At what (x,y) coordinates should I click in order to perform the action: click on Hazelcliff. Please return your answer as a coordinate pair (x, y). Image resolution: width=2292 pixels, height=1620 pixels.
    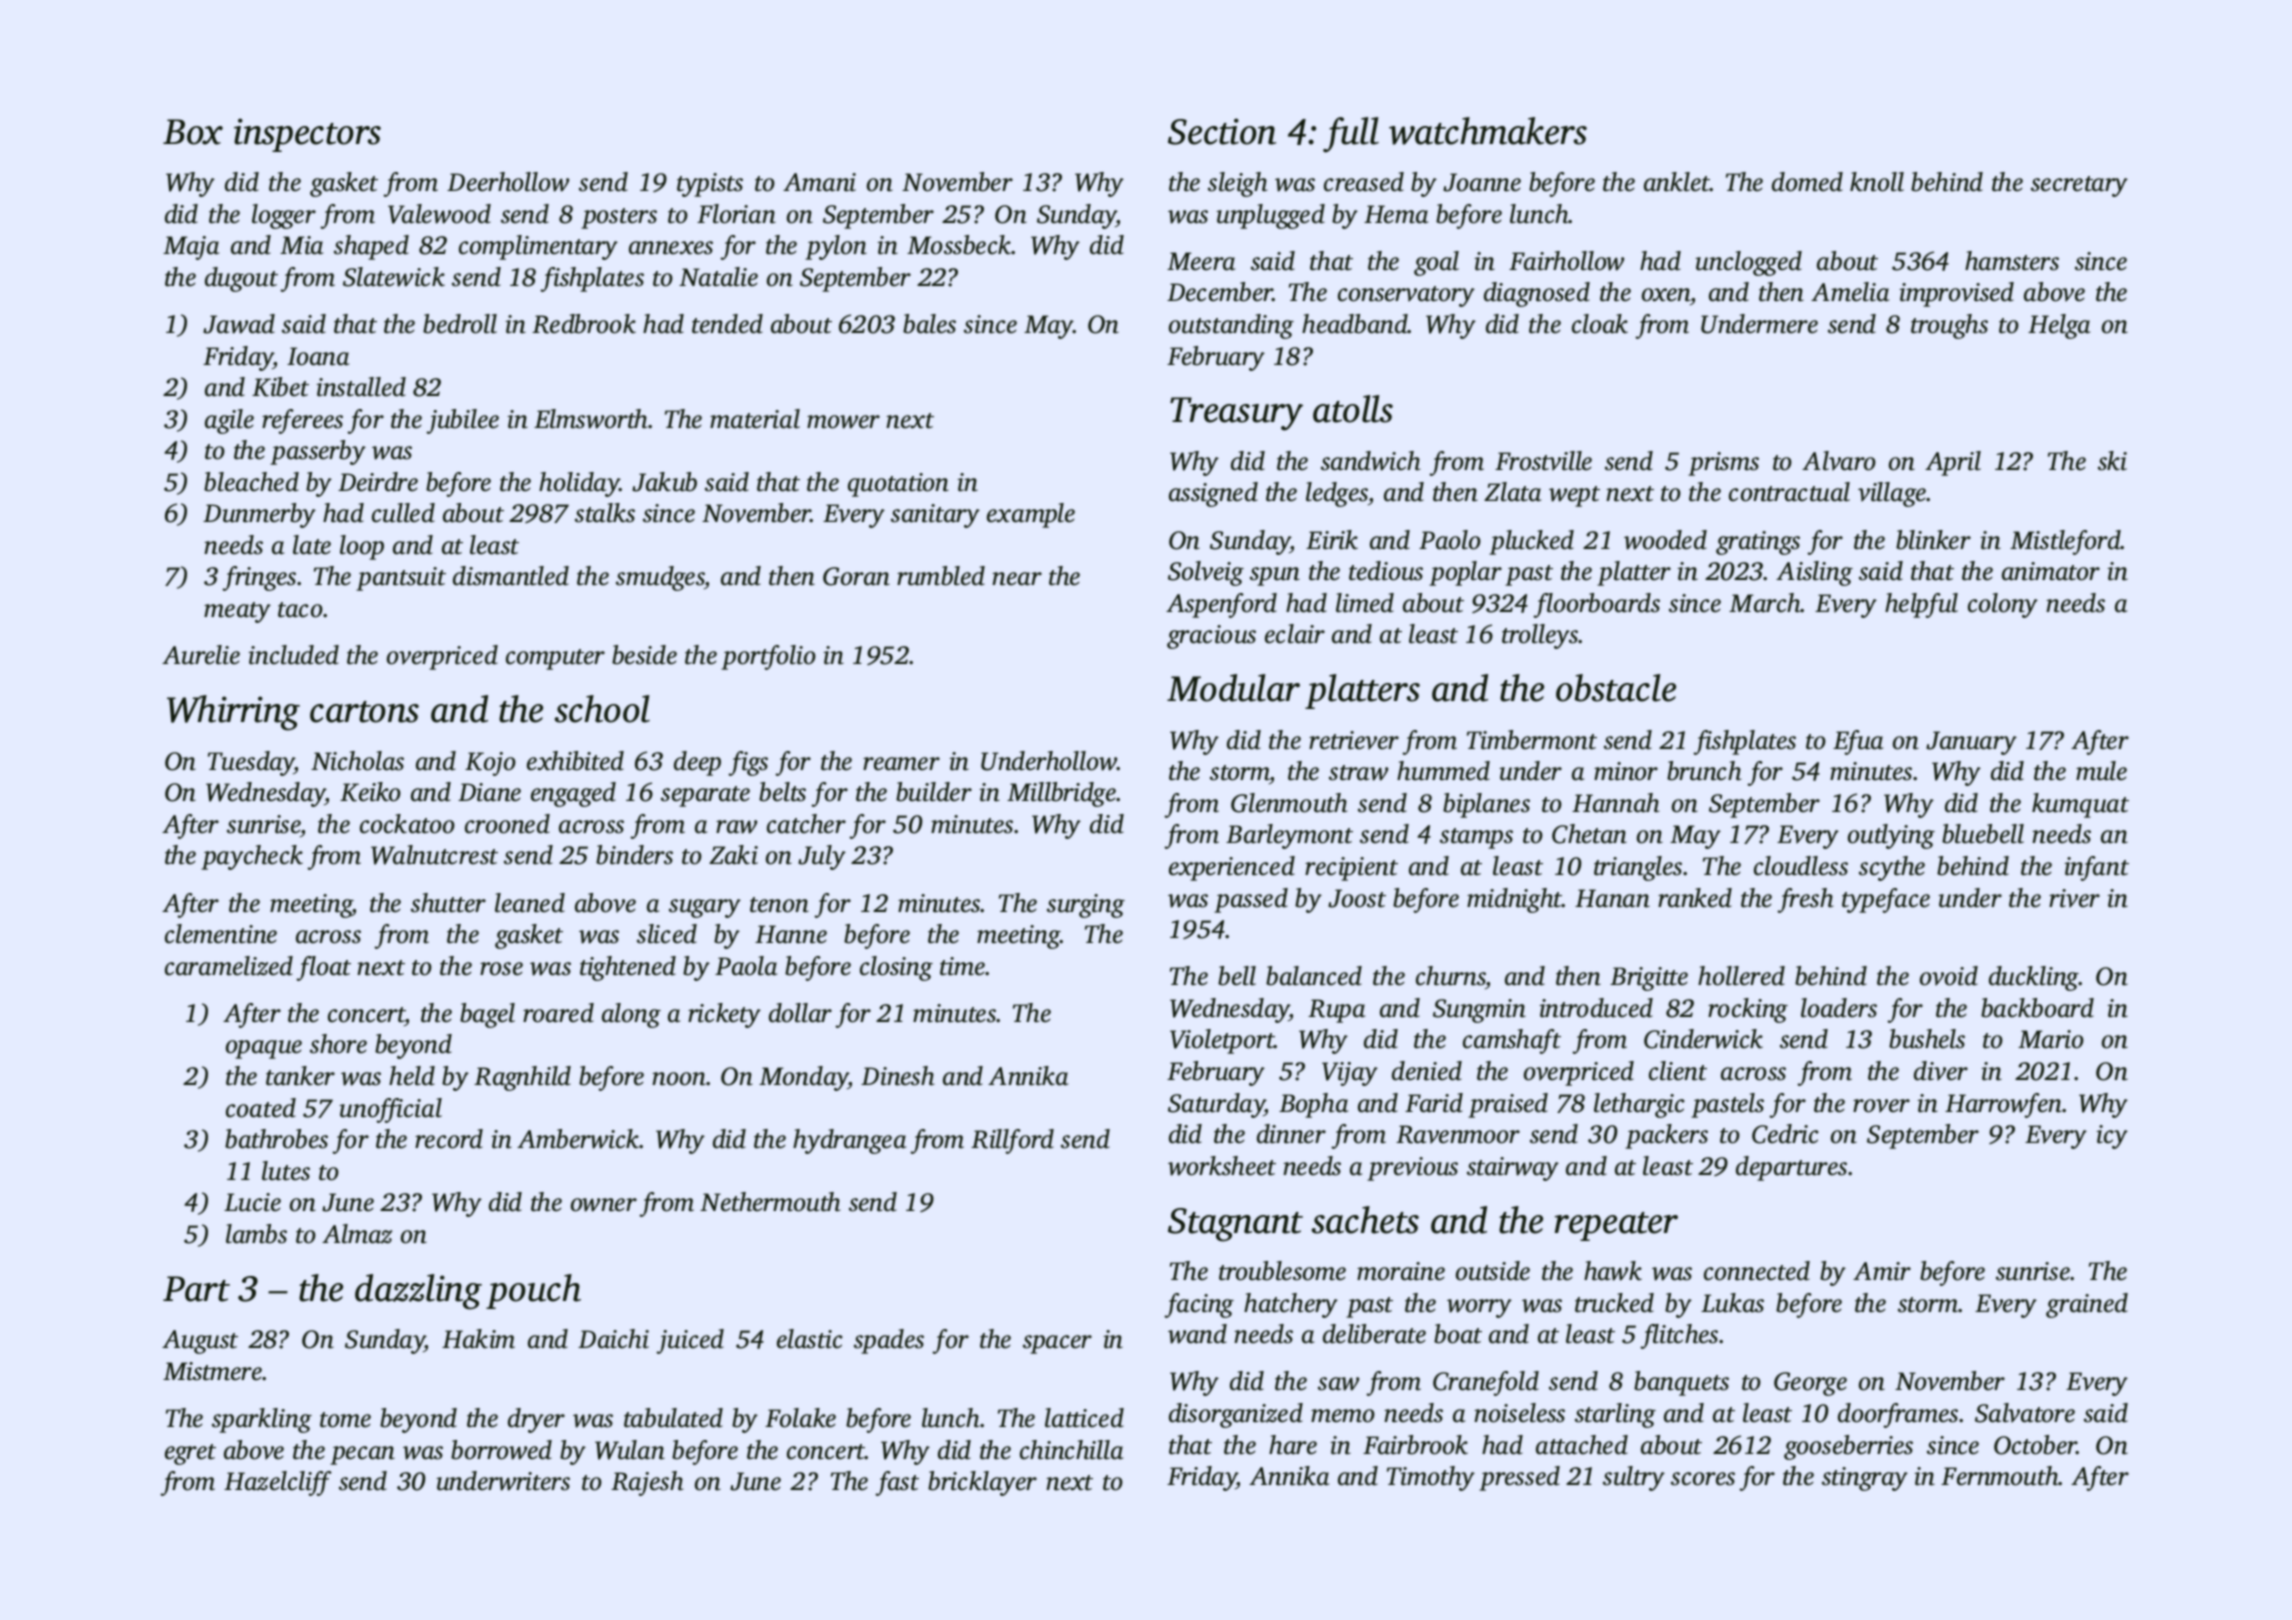
    Looking at the image, I should click on (278, 1483).
